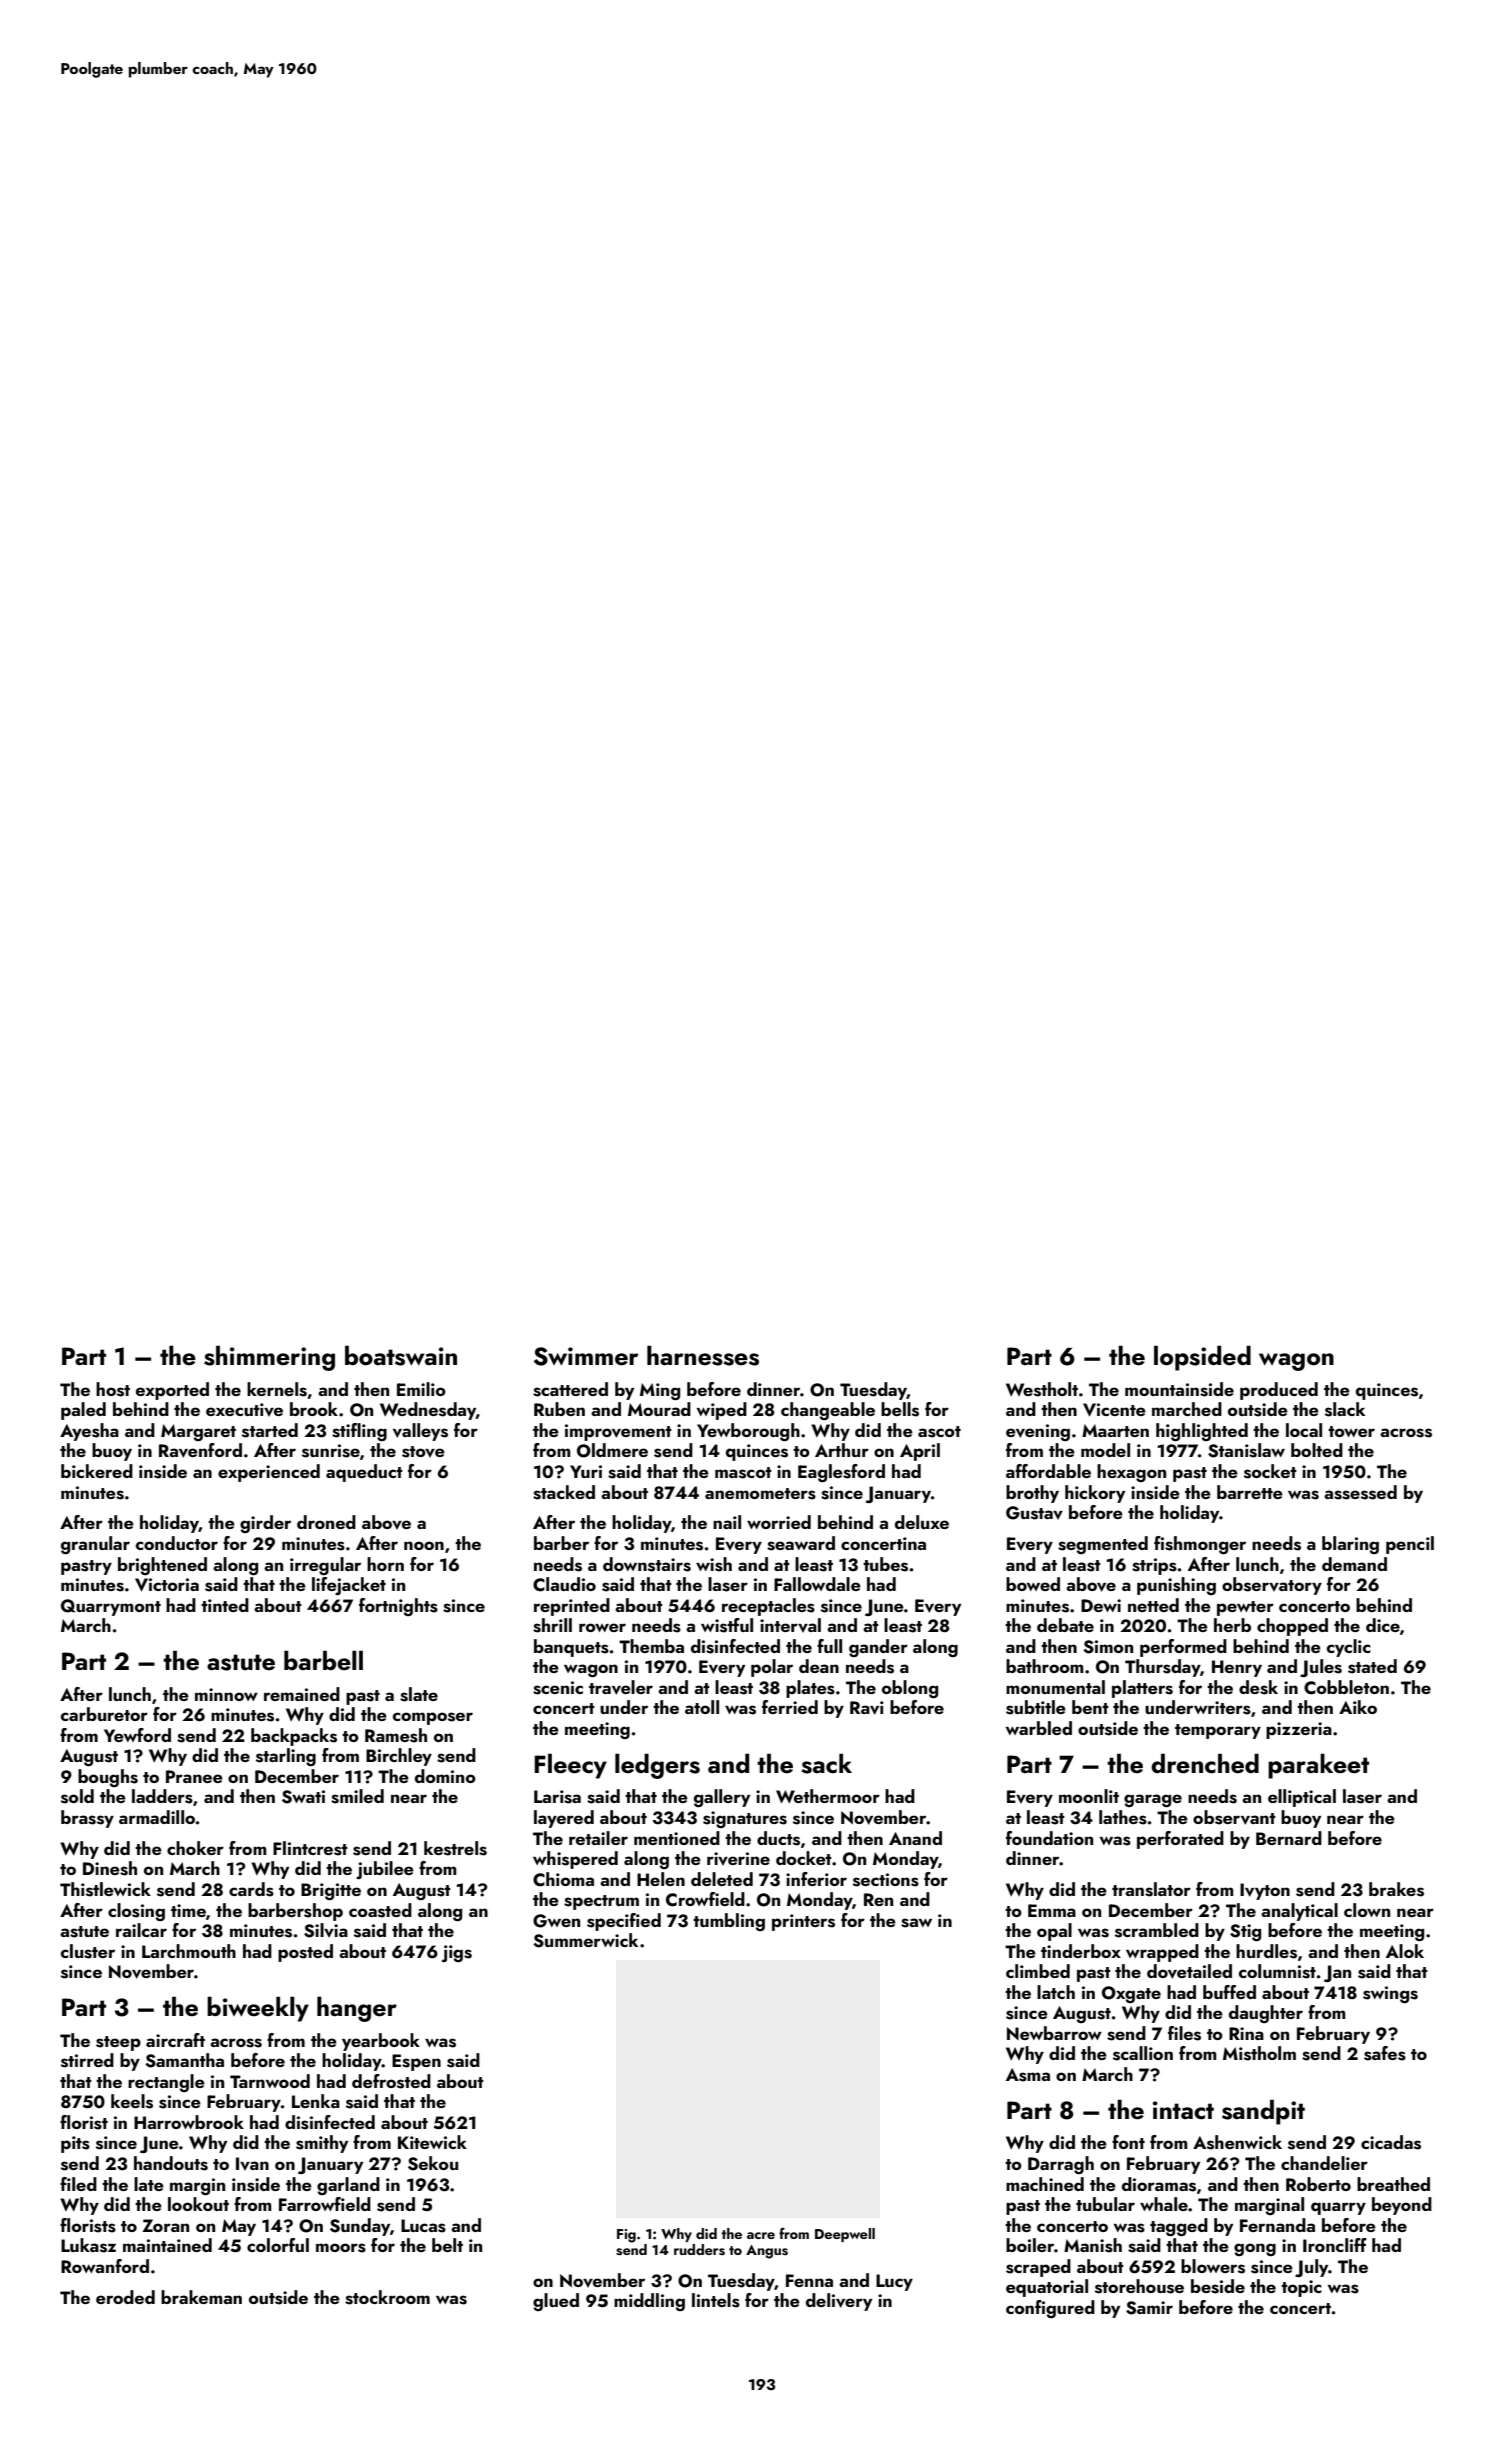 The height and width of the screenshot is (2464, 1496). I want to click on stirred, so click(87, 2060).
